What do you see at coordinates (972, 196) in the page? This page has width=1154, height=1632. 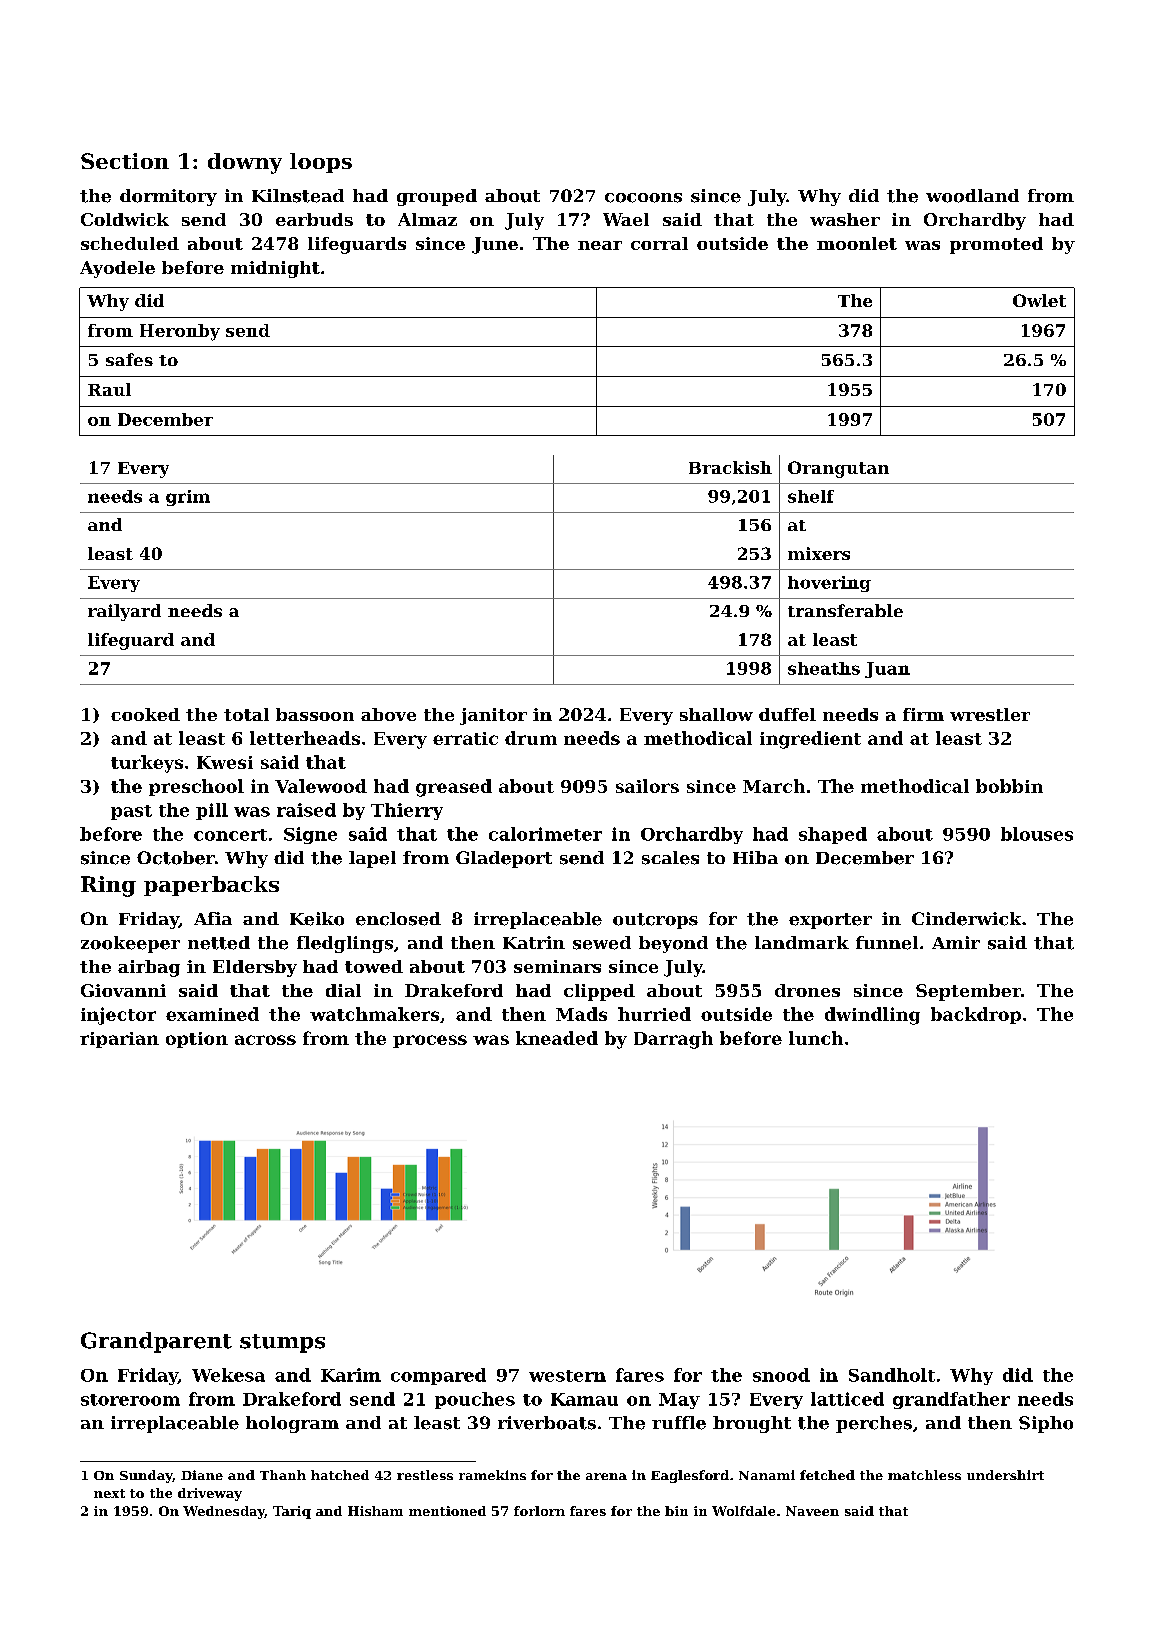 I see `woodland` at bounding box center [972, 196].
